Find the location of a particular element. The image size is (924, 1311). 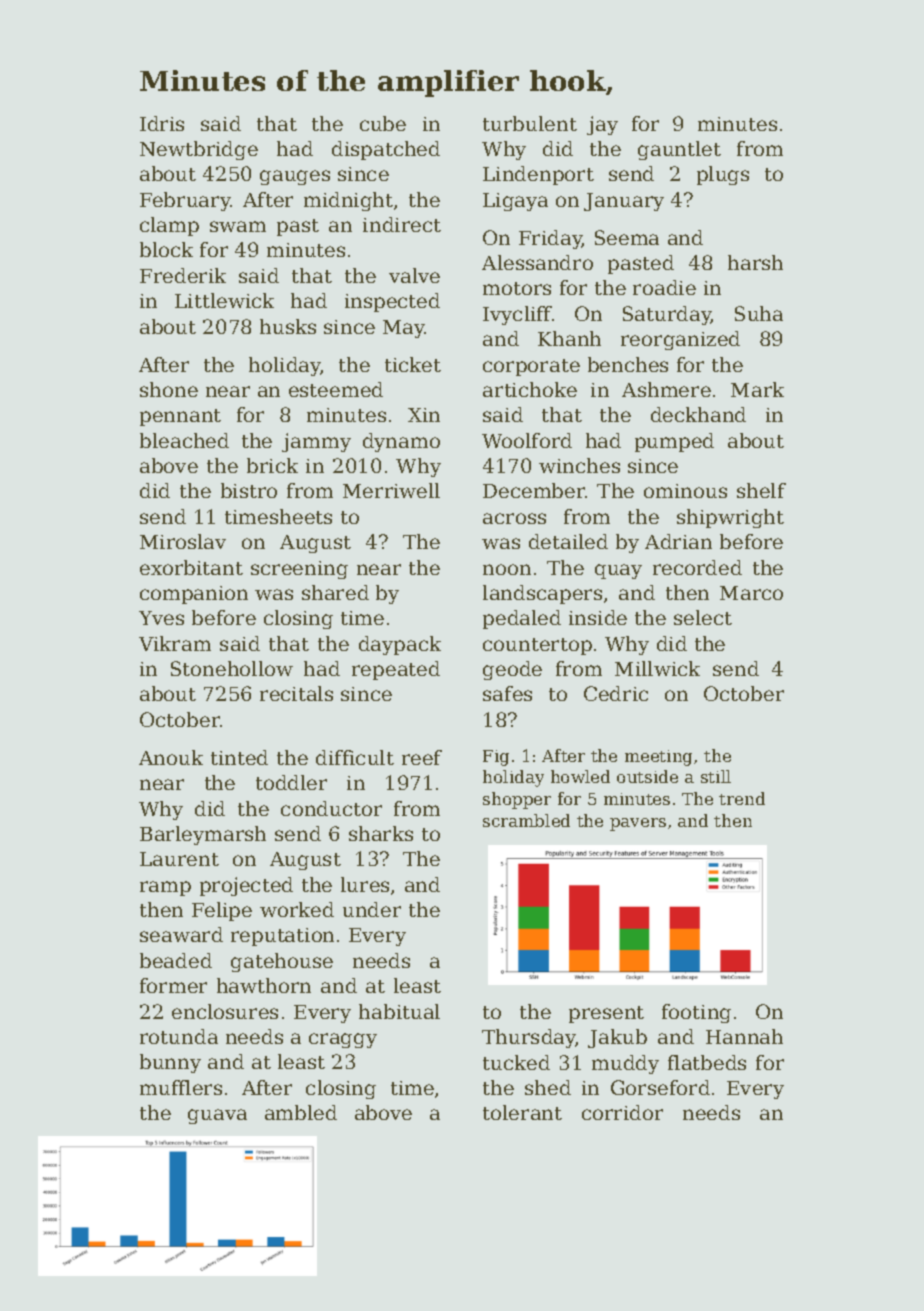

ominous is located at coordinates (685, 491).
